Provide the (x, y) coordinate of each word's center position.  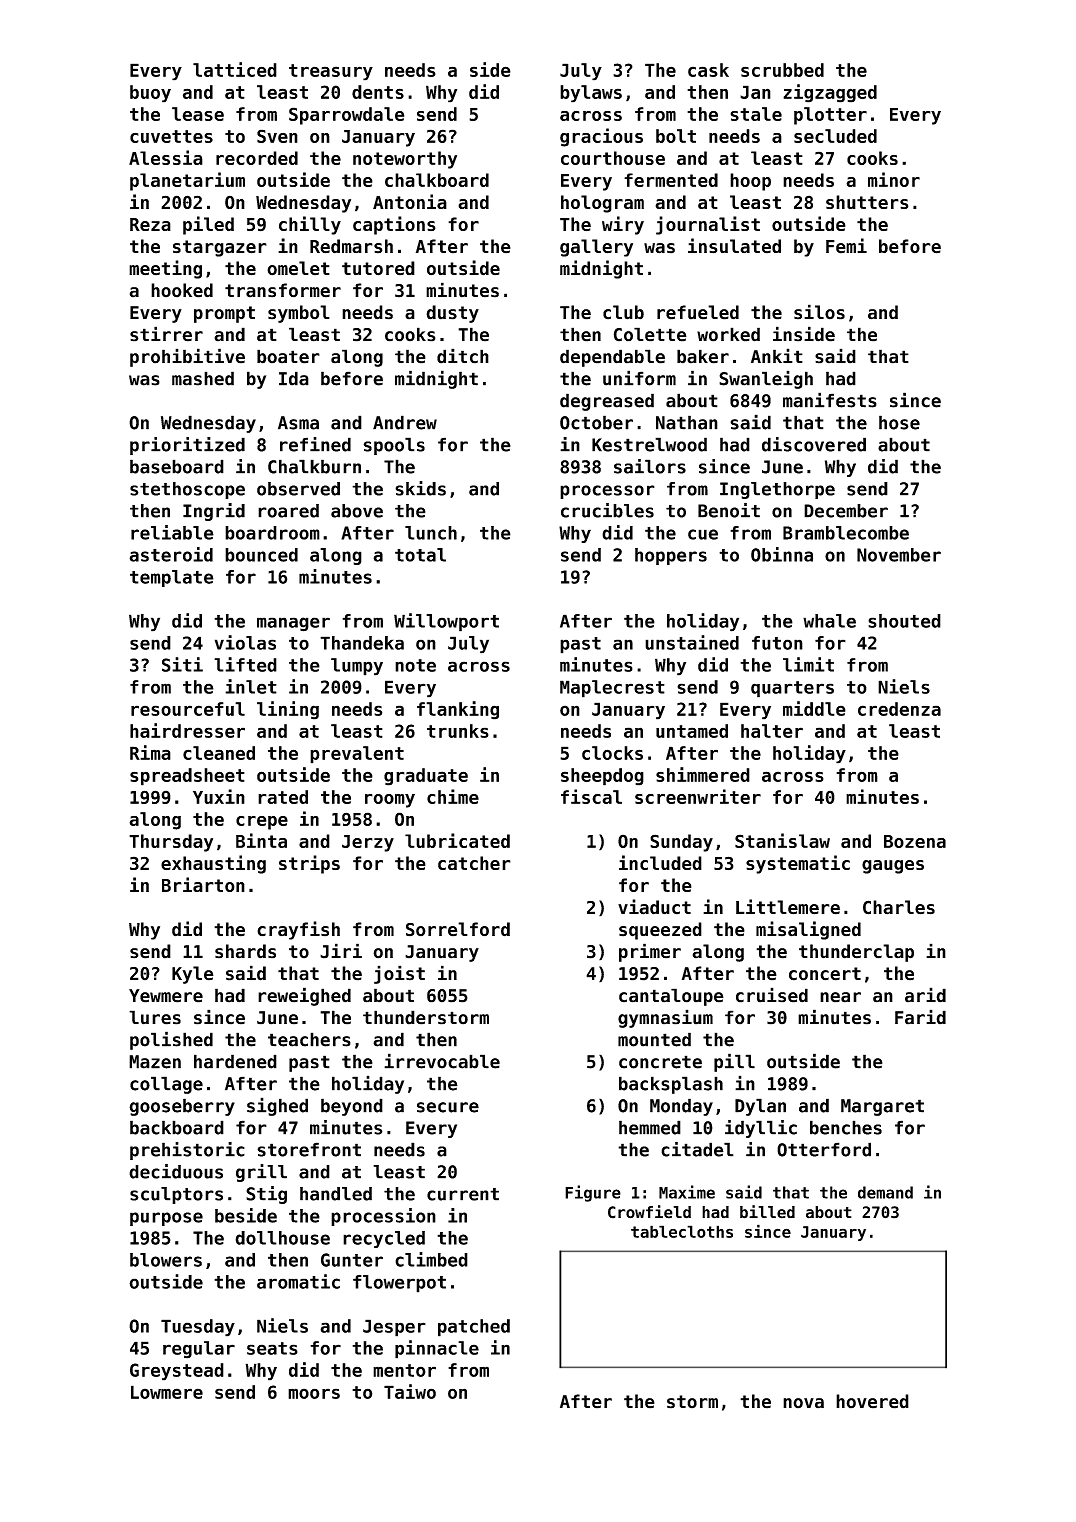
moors (314, 1393)
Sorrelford (458, 929)
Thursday (171, 843)
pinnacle (437, 1349)
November (899, 555)
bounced (261, 555)
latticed (235, 69)
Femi (846, 246)
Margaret (882, 1107)
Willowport (446, 622)
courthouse (613, 158)
